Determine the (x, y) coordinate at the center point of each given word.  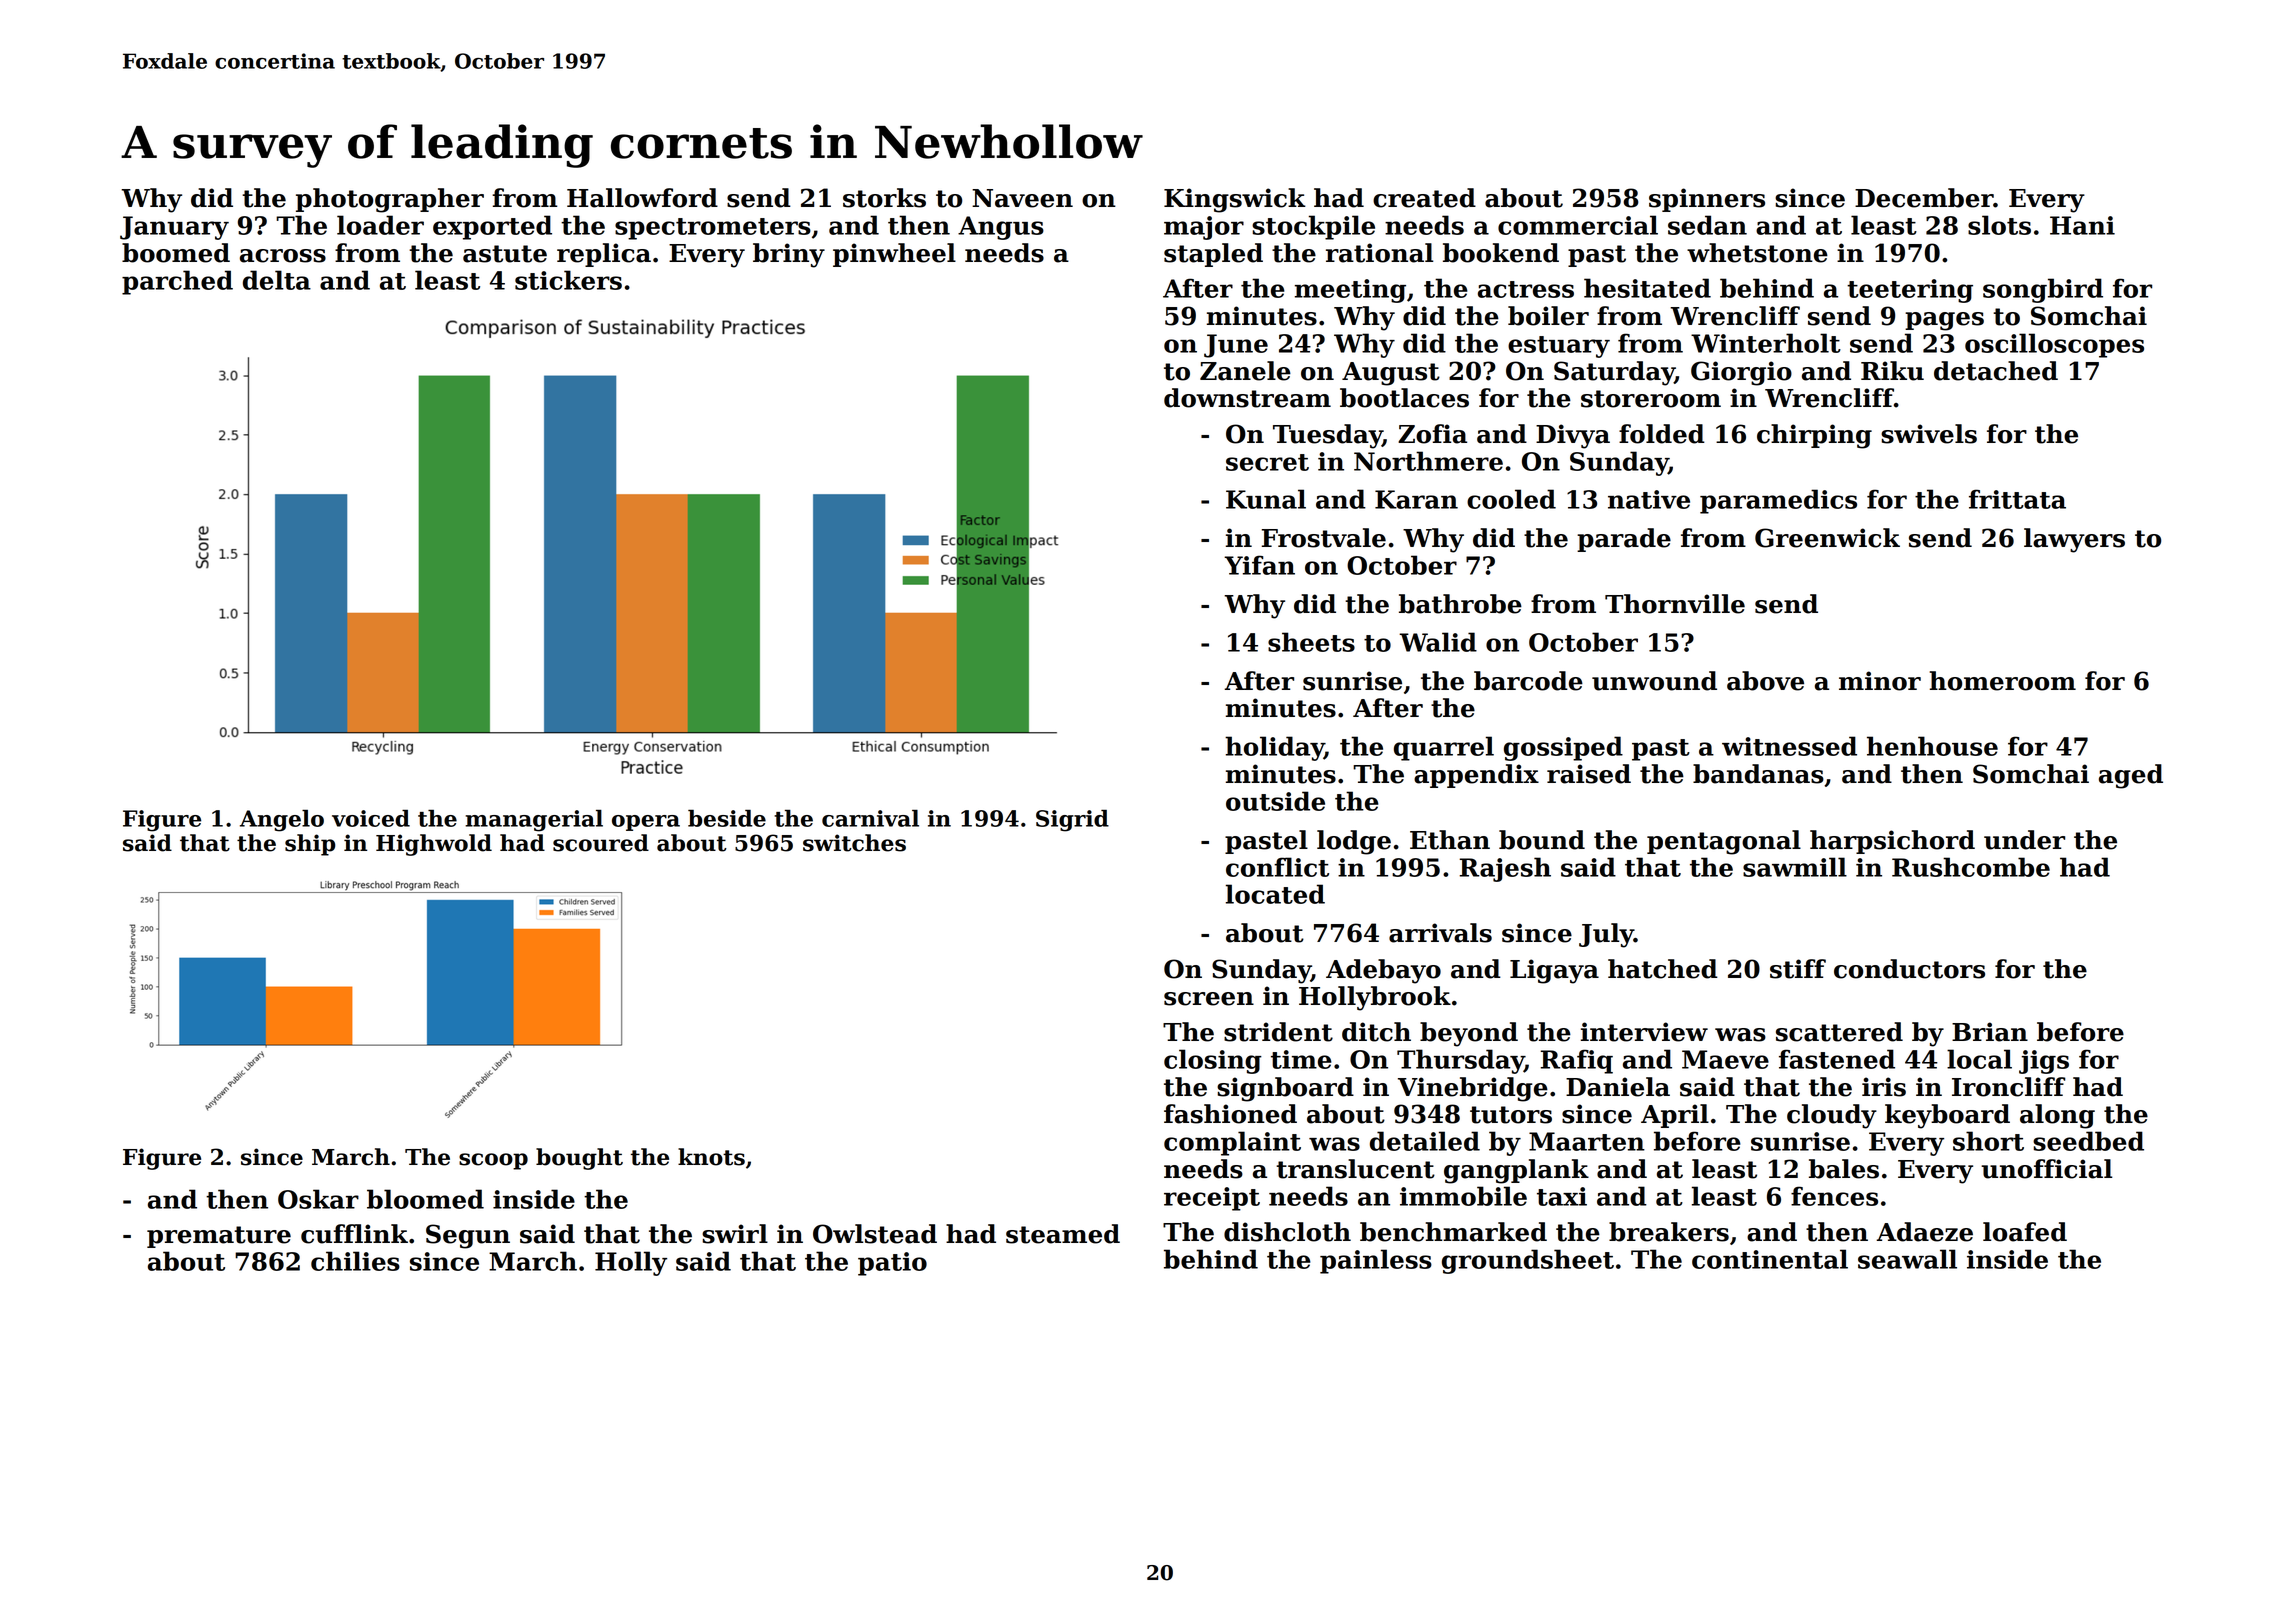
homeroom (2003, 681)
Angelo (282, 821)
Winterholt (1766, 343)
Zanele (1245, 371)
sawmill (1795, 867)
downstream (1247, 398)
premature (219, 1237)
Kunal (1266, 499)
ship (310, 845)
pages (1944, 321)
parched (177, 282)
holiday (1274, 748)
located (1275, 894)
